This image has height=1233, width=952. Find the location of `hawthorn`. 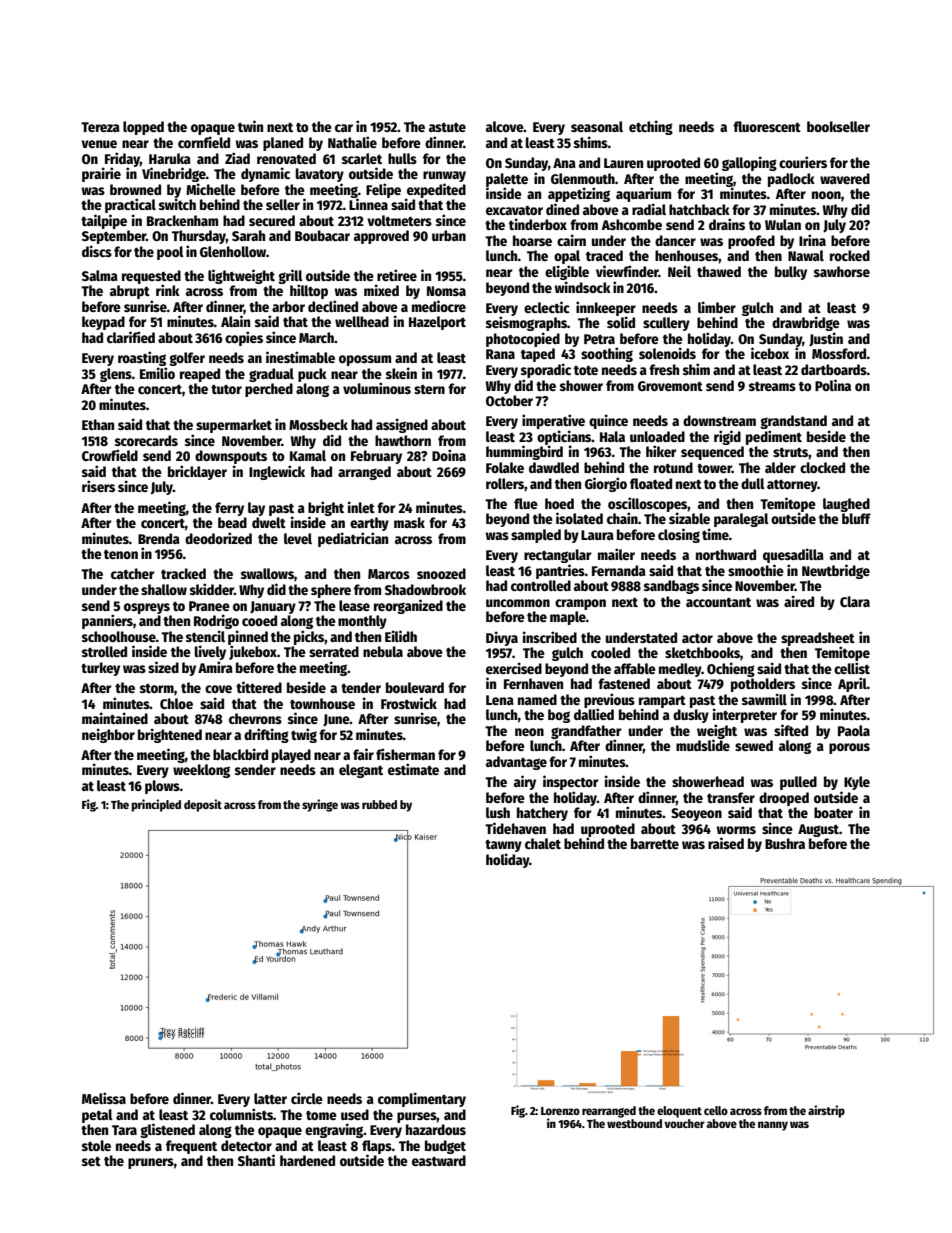

hawthorn is located at coordinates (403, 440).
